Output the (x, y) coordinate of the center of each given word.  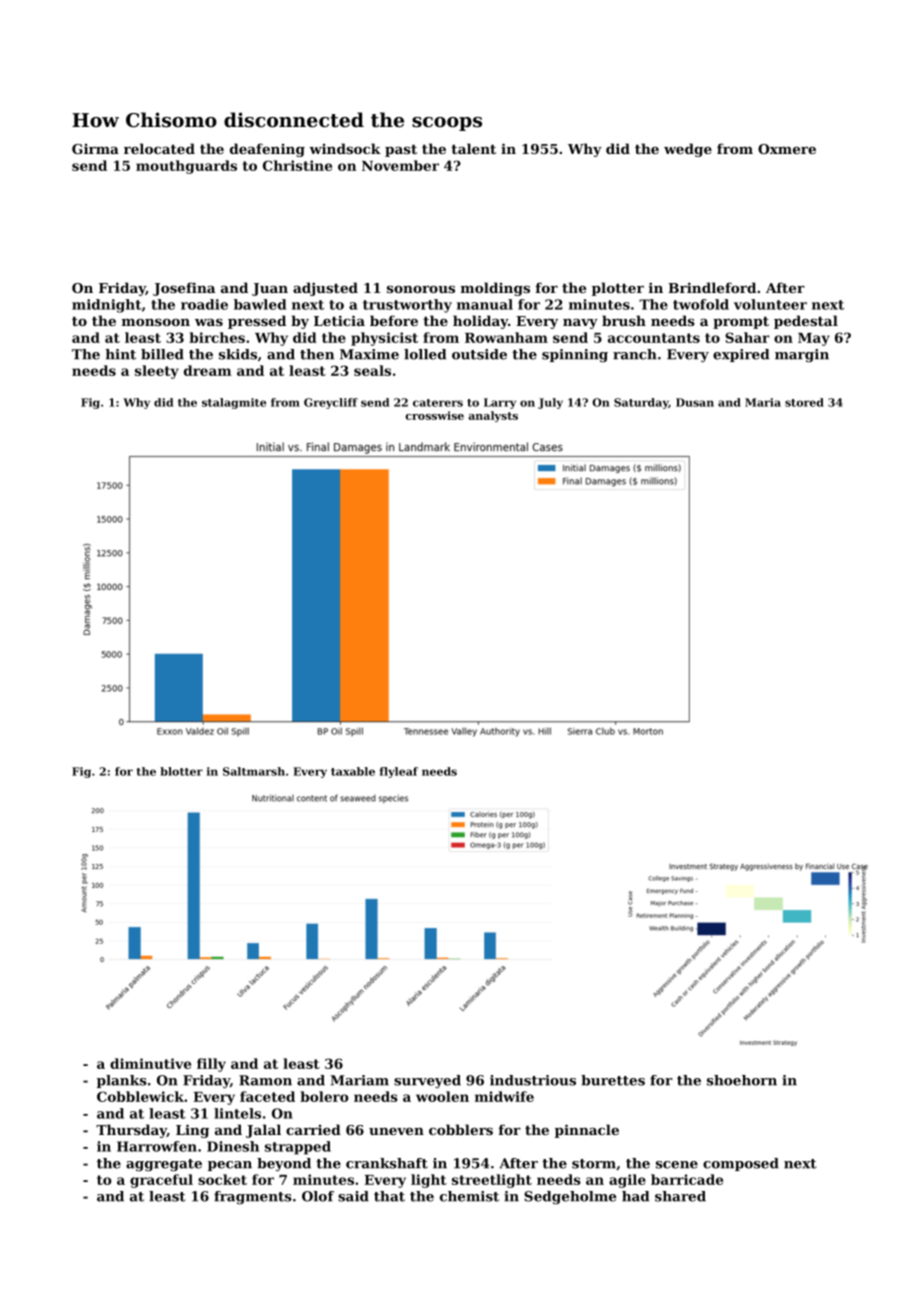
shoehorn (742, 1080)
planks (122, 1081)
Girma (95, 149)
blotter (181, 771)
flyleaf (399, 772)
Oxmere (787, 149)
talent (473, 148)
